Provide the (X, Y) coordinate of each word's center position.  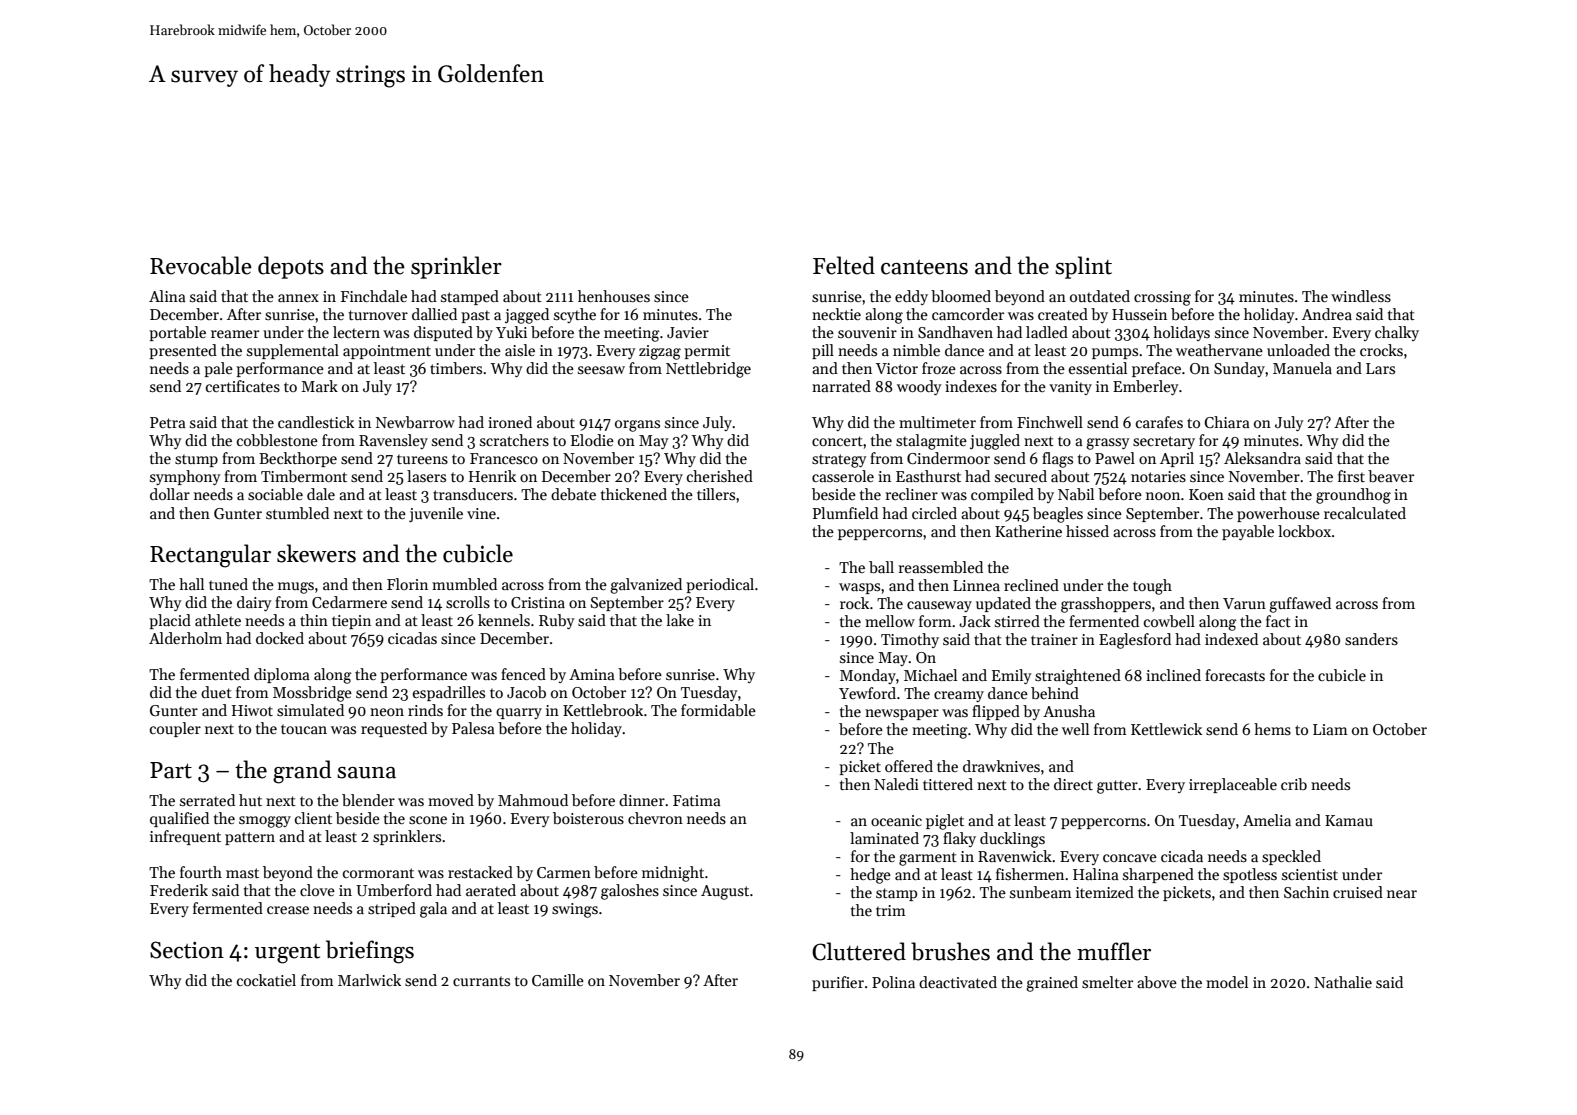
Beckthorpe (298, 459)
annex (298, 298)
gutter (1117, 787)
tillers (716, 494)
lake (680, 620)
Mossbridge (312, 694)
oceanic (896, 820)
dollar (170, 494)
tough (1152, 587)
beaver (1391, 476)
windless (1361, 296)
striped (392, 909)
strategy (839, 461)
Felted (844, 265)
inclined (1173, 675)
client (313, 818)
